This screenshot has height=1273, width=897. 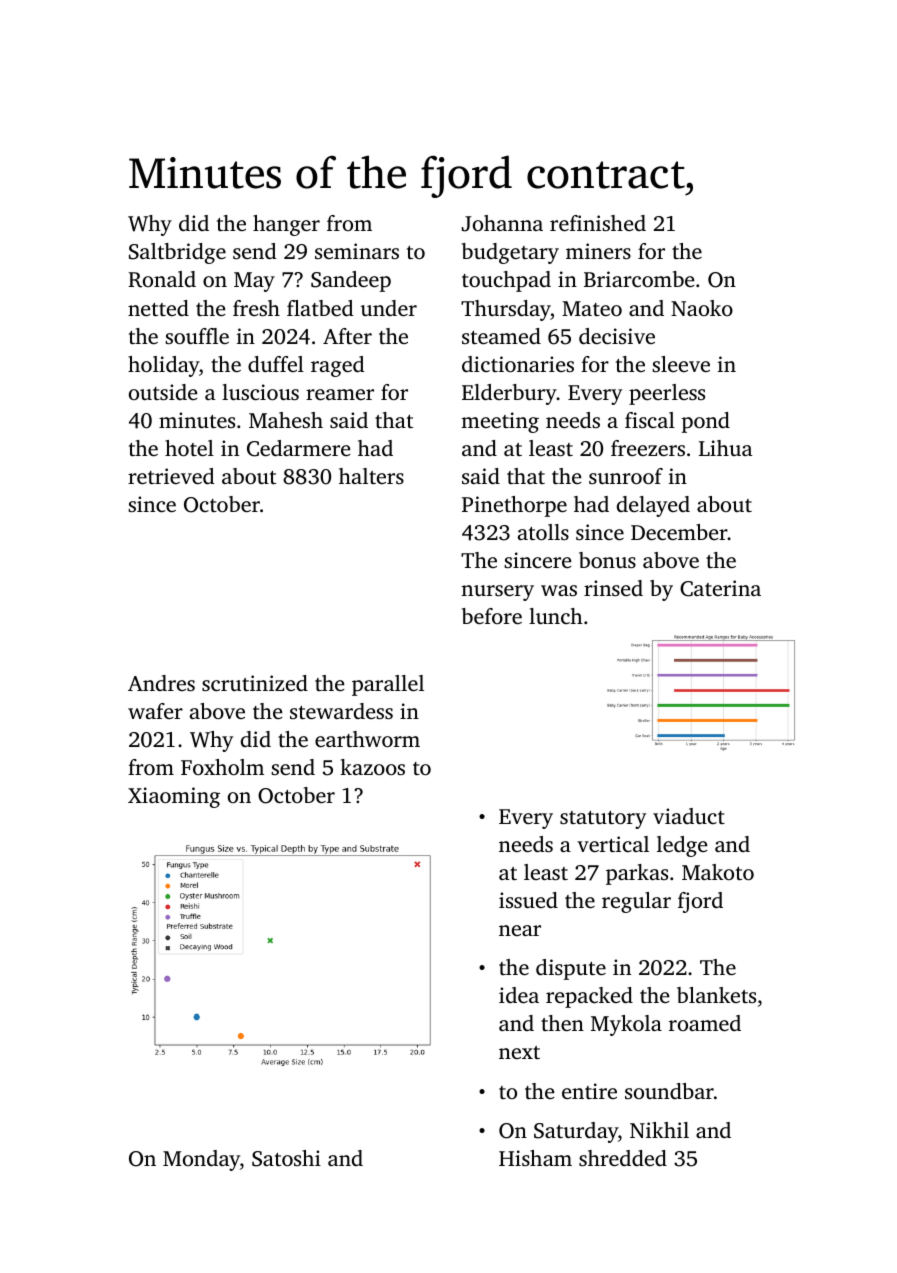 I want to click on hanger, so click(x=286, y=225).
